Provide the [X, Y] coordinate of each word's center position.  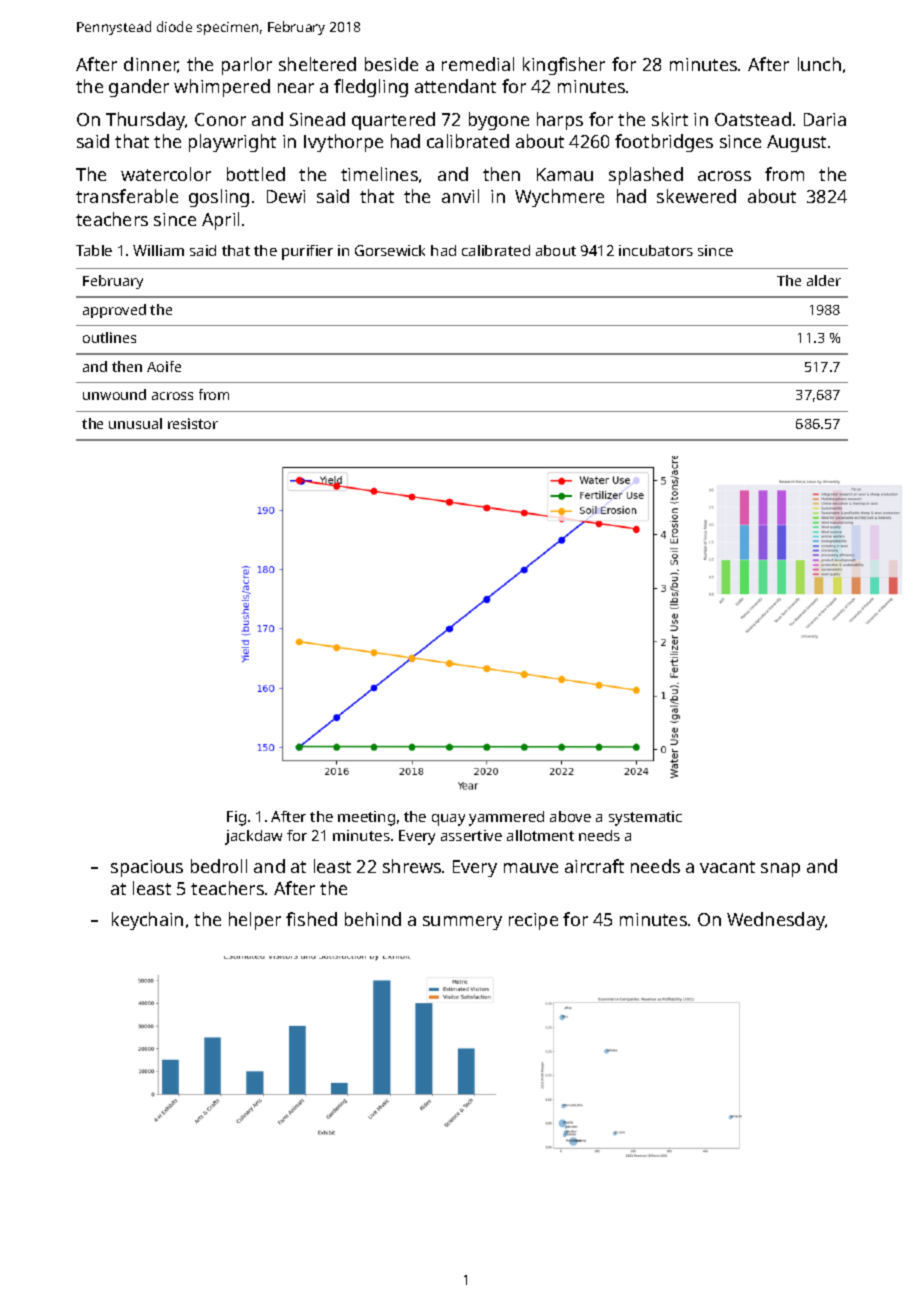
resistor [193, 423]
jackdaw [253, 837]
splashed [646, 176]
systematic [645, 818]
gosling [219, 198]
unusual [135, 423]
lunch [819, 64]
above [570, 816]
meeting [366, 818]
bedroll [219, 866]
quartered [393, 121]
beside [391, 64]
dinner [151, 65]
